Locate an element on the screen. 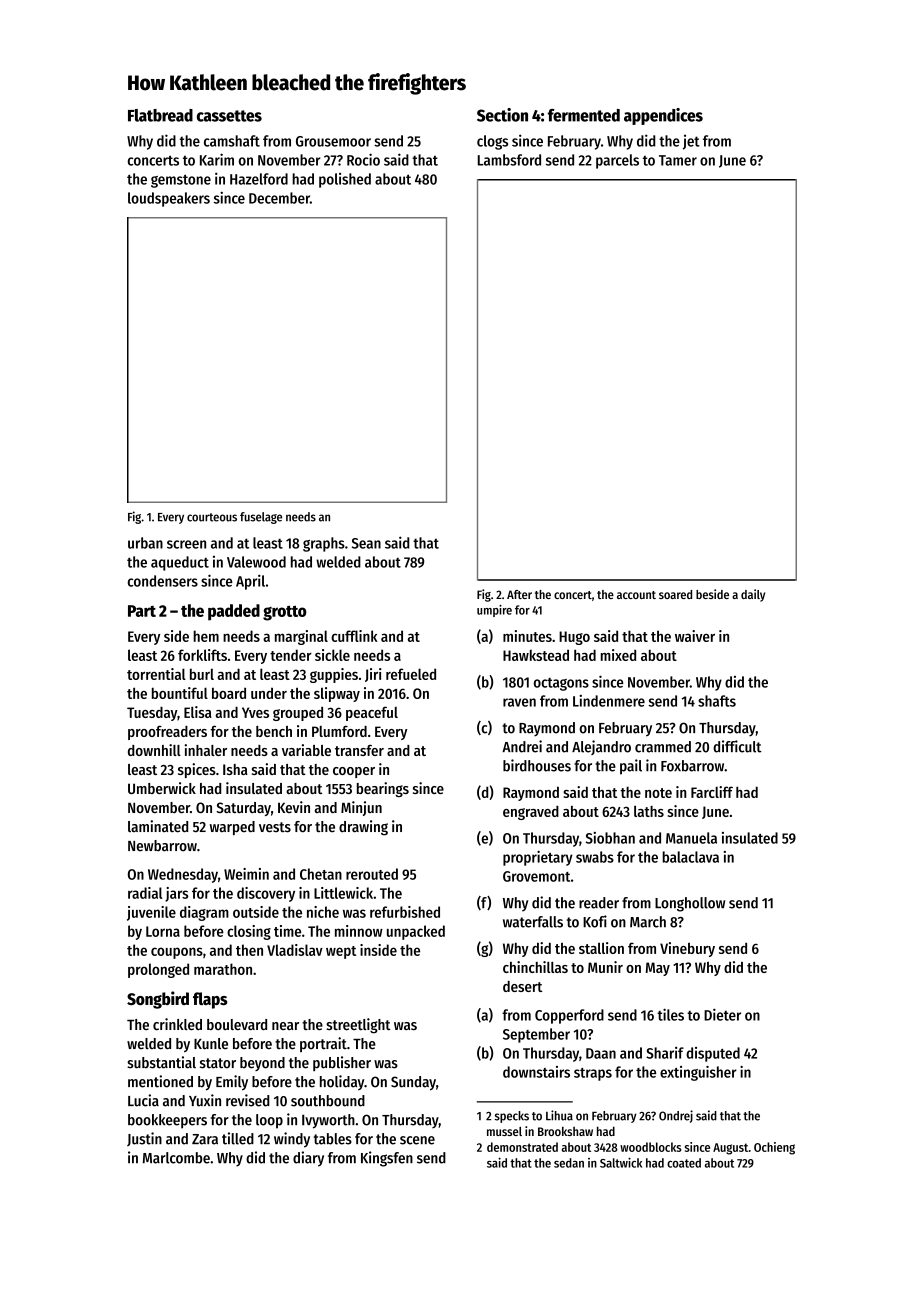 The image size is (924, 1311). fuselage is located at coordinates (261, 518).
